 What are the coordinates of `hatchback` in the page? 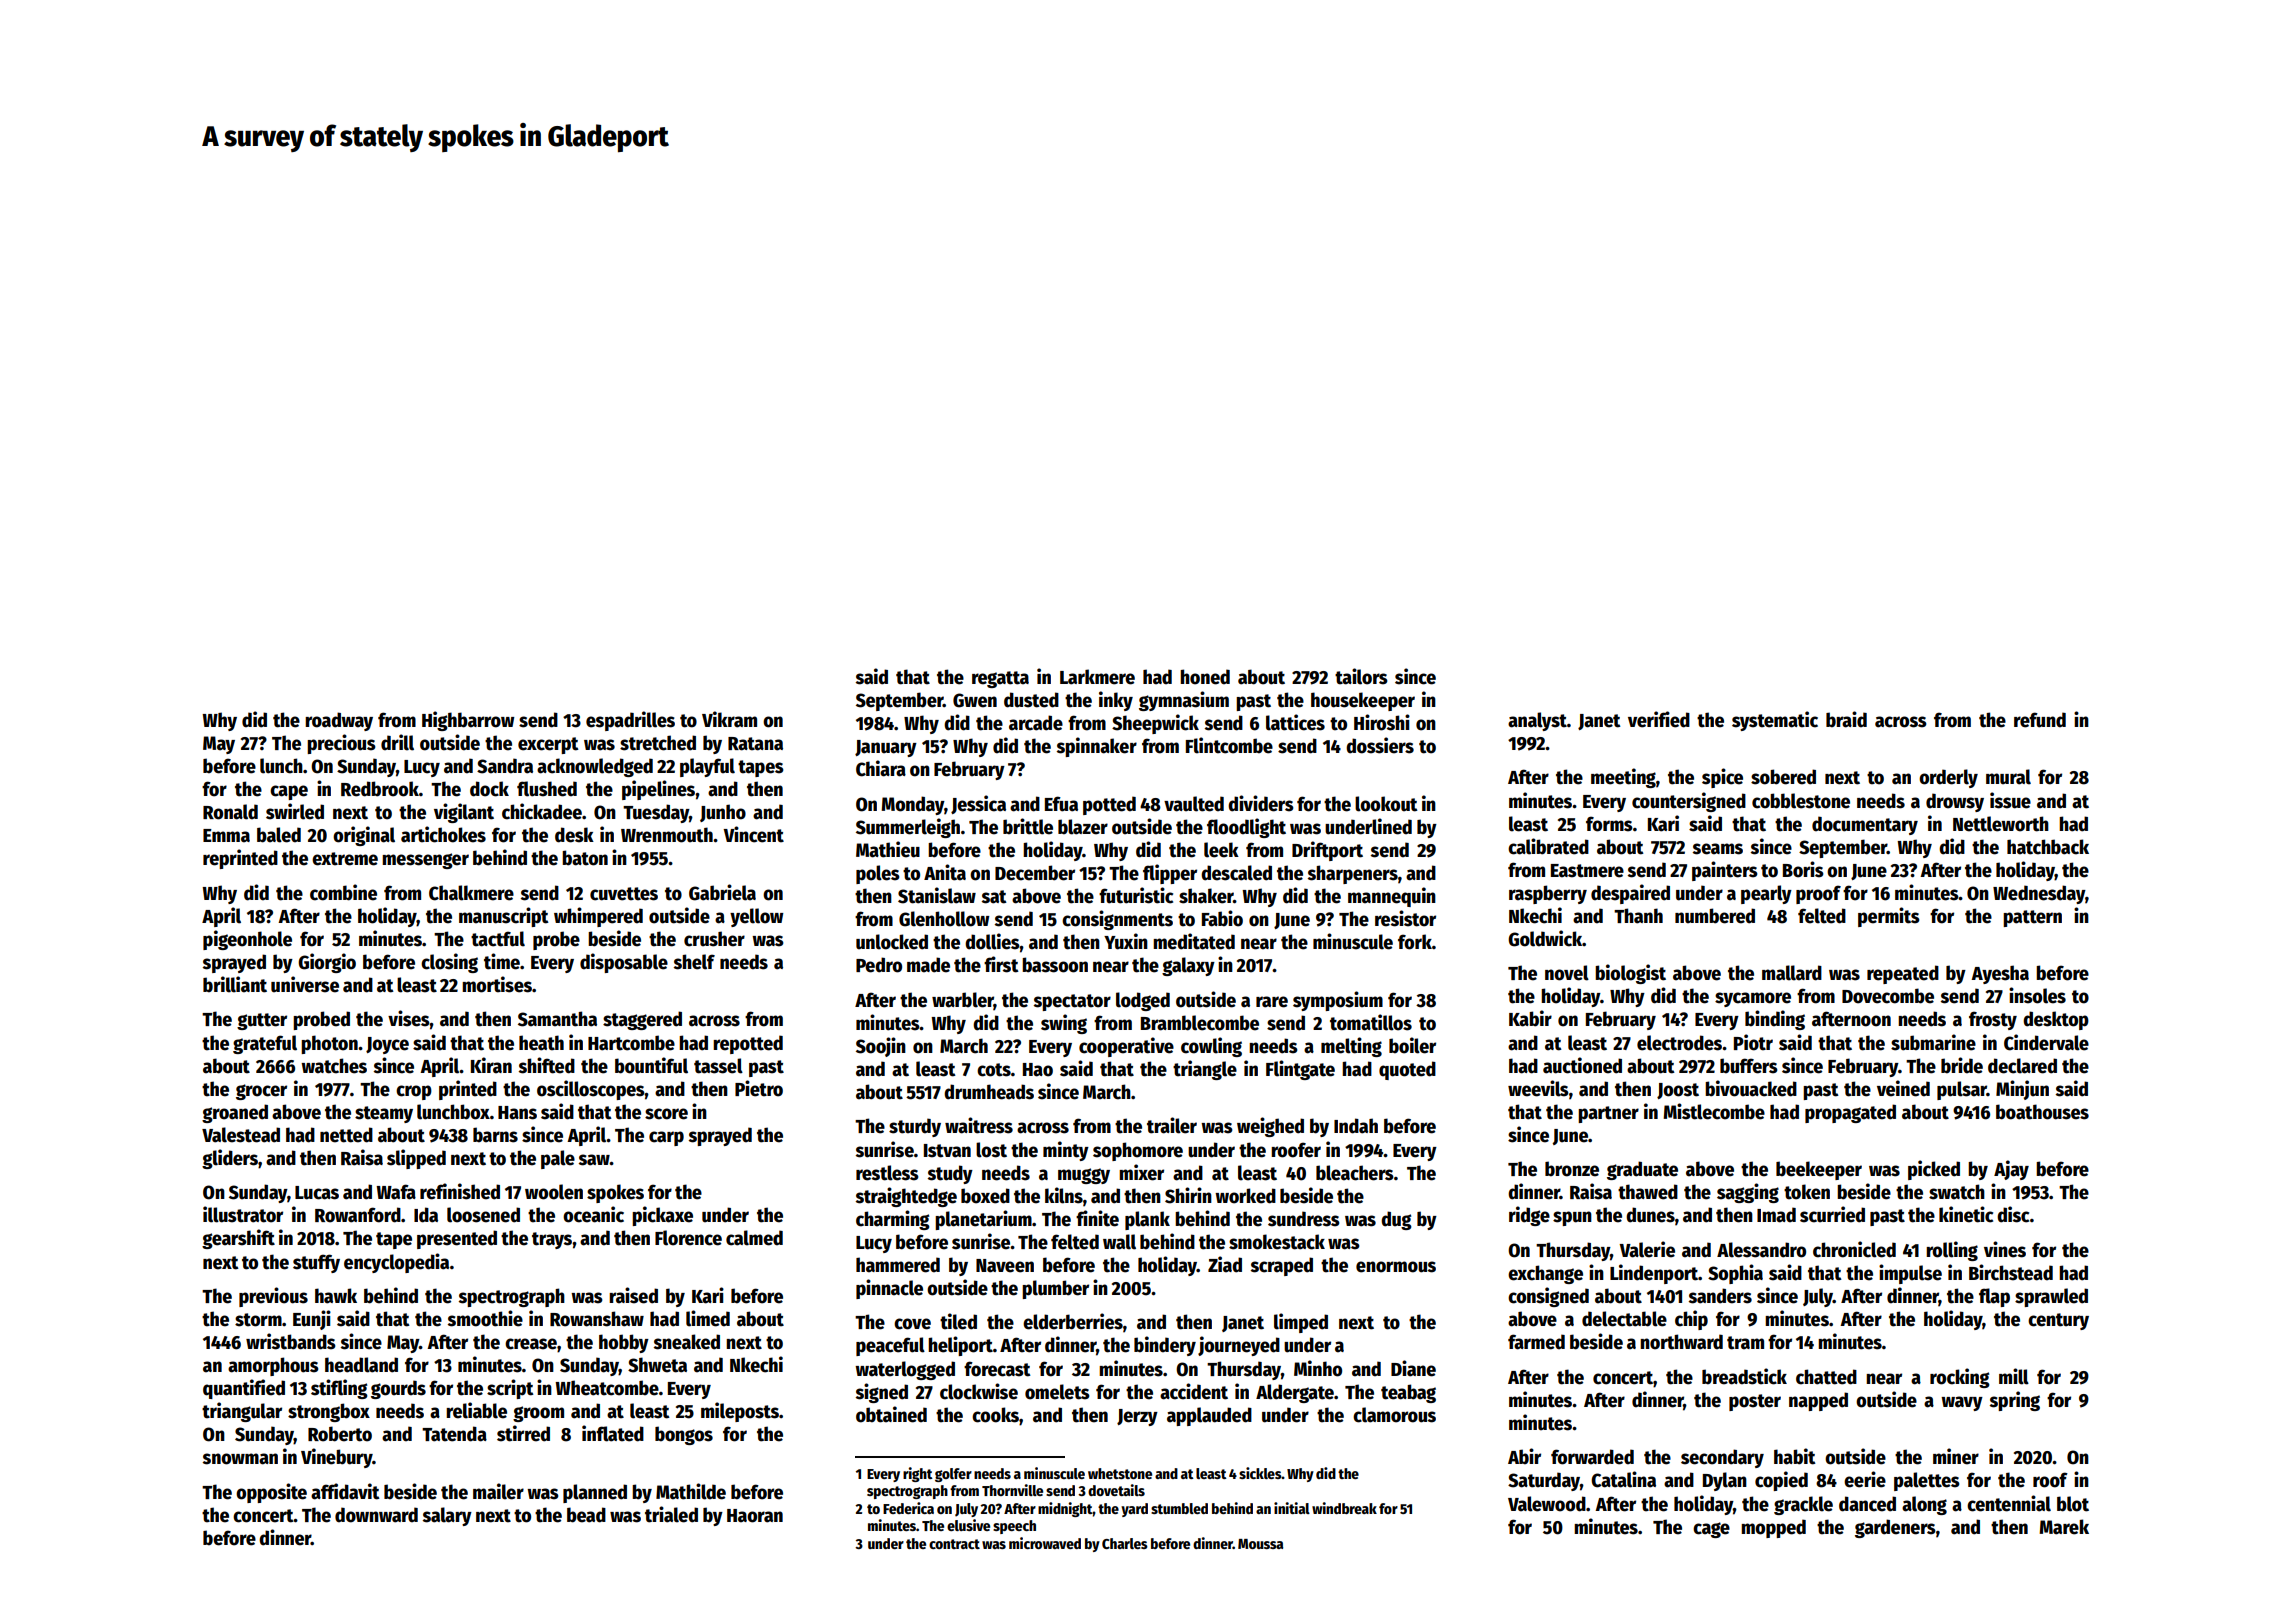 It's located at (2048, 847).
